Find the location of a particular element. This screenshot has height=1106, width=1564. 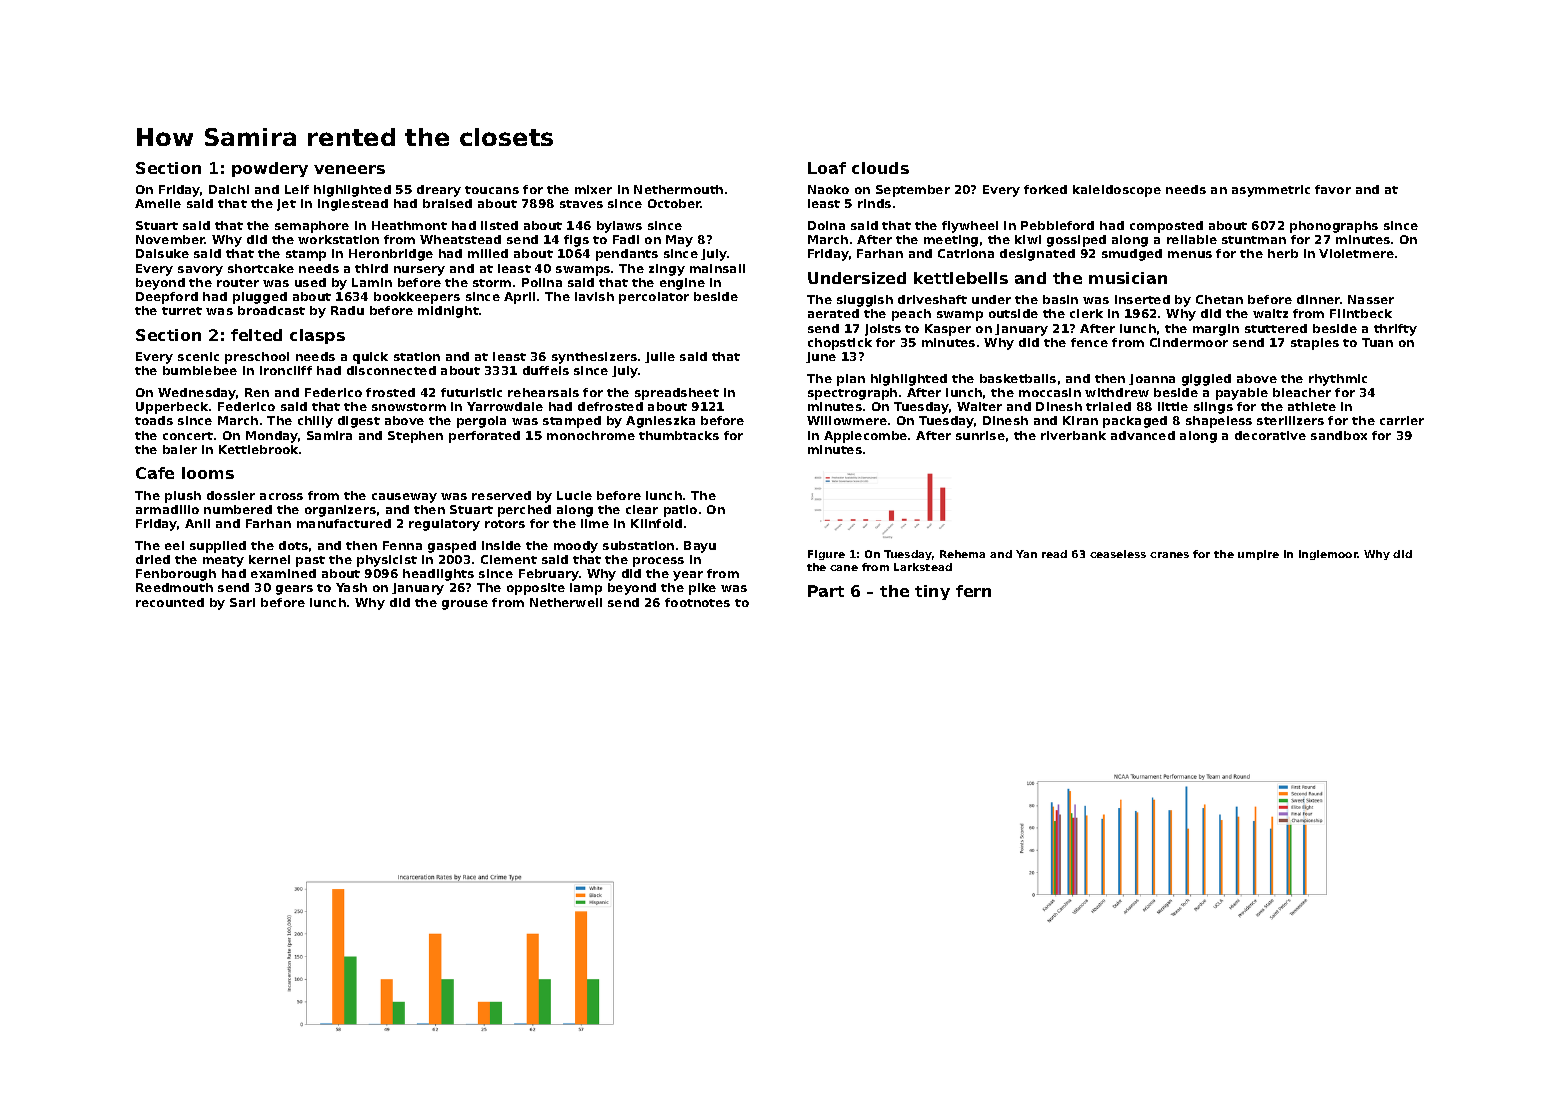

Nethermouth is located at coordinates (678, 189).
